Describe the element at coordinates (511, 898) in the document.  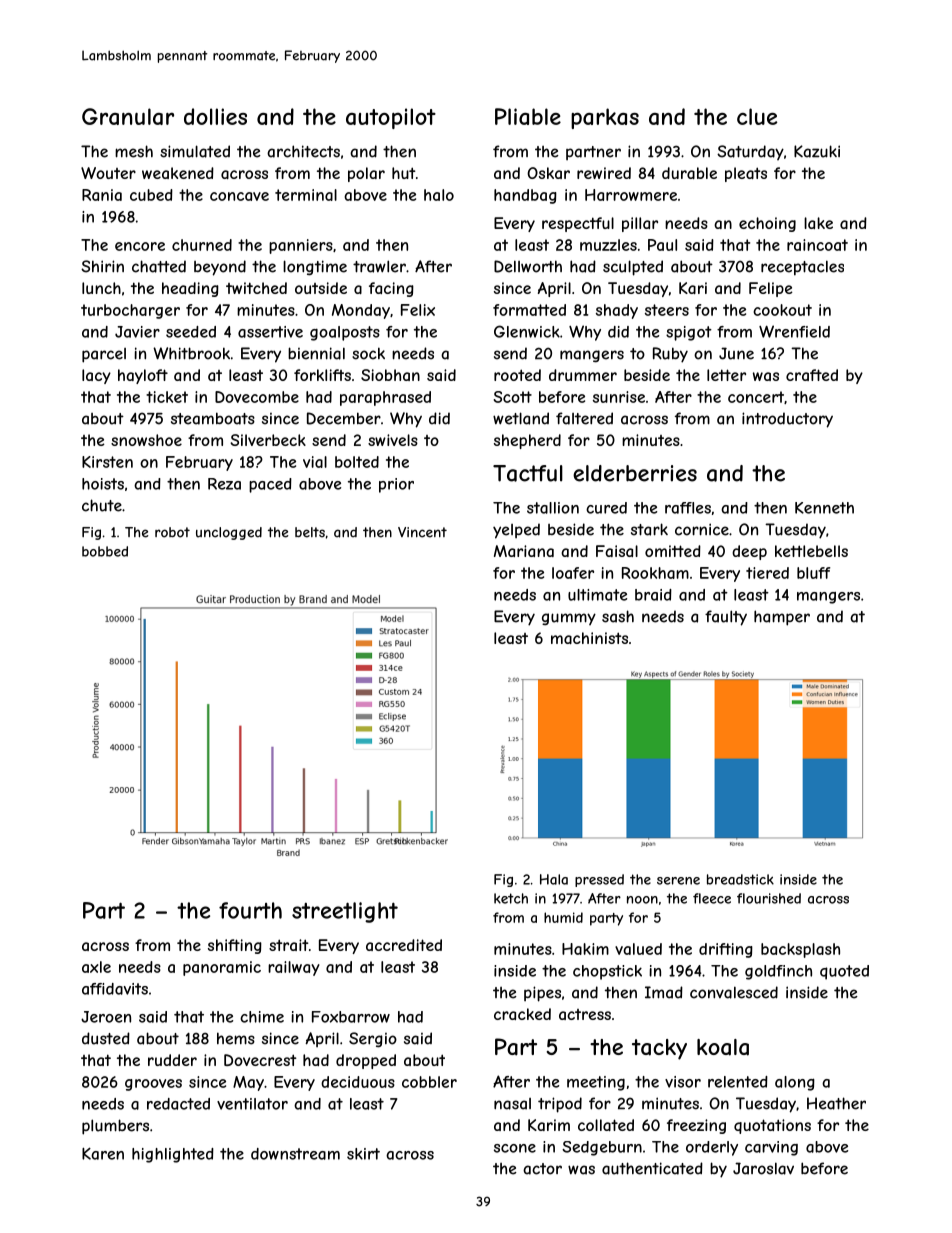
I see `ketch` at that location.
